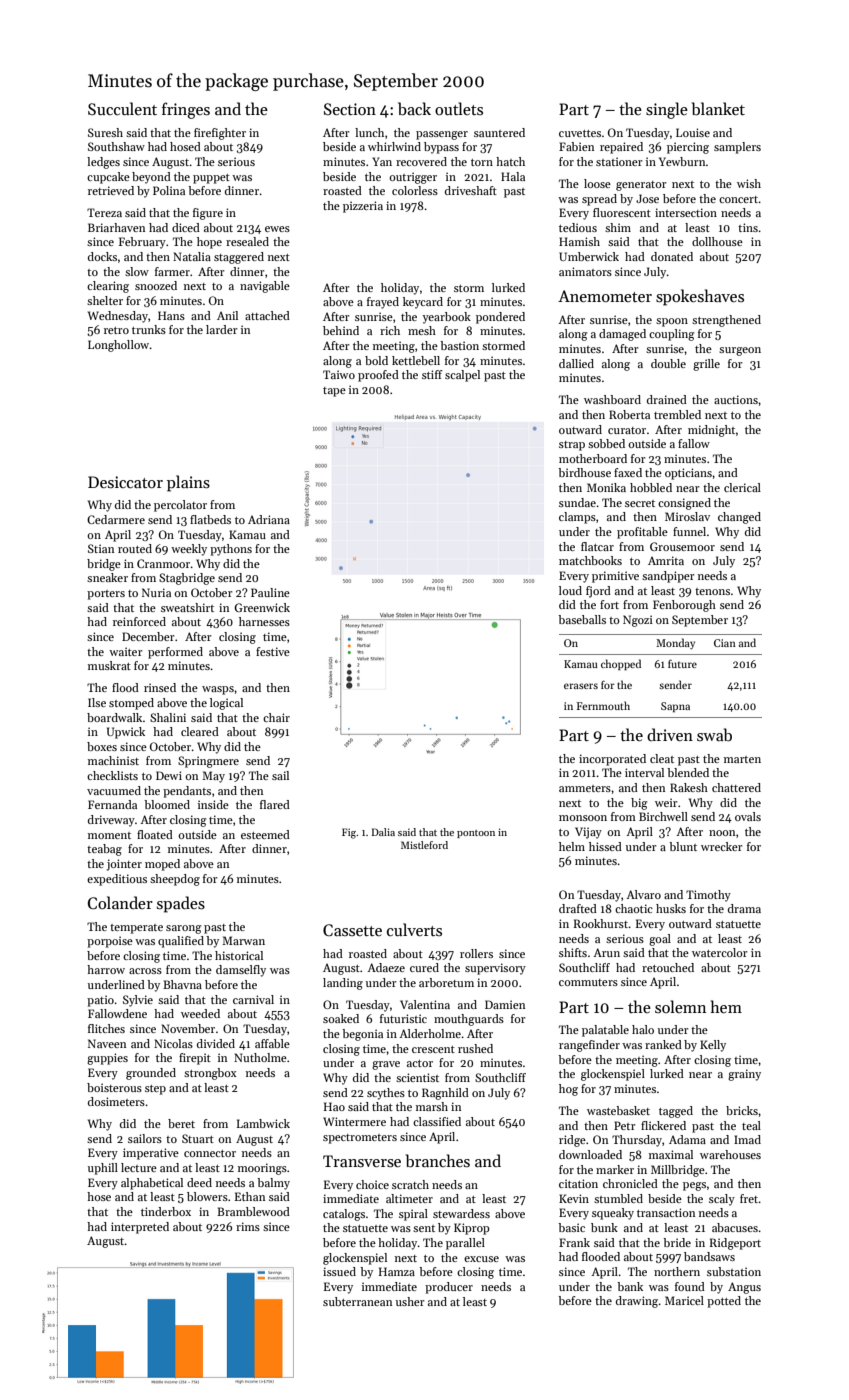  Describe the element at coordinates (740, 351) in the image. I see `surgeon` at that location.
